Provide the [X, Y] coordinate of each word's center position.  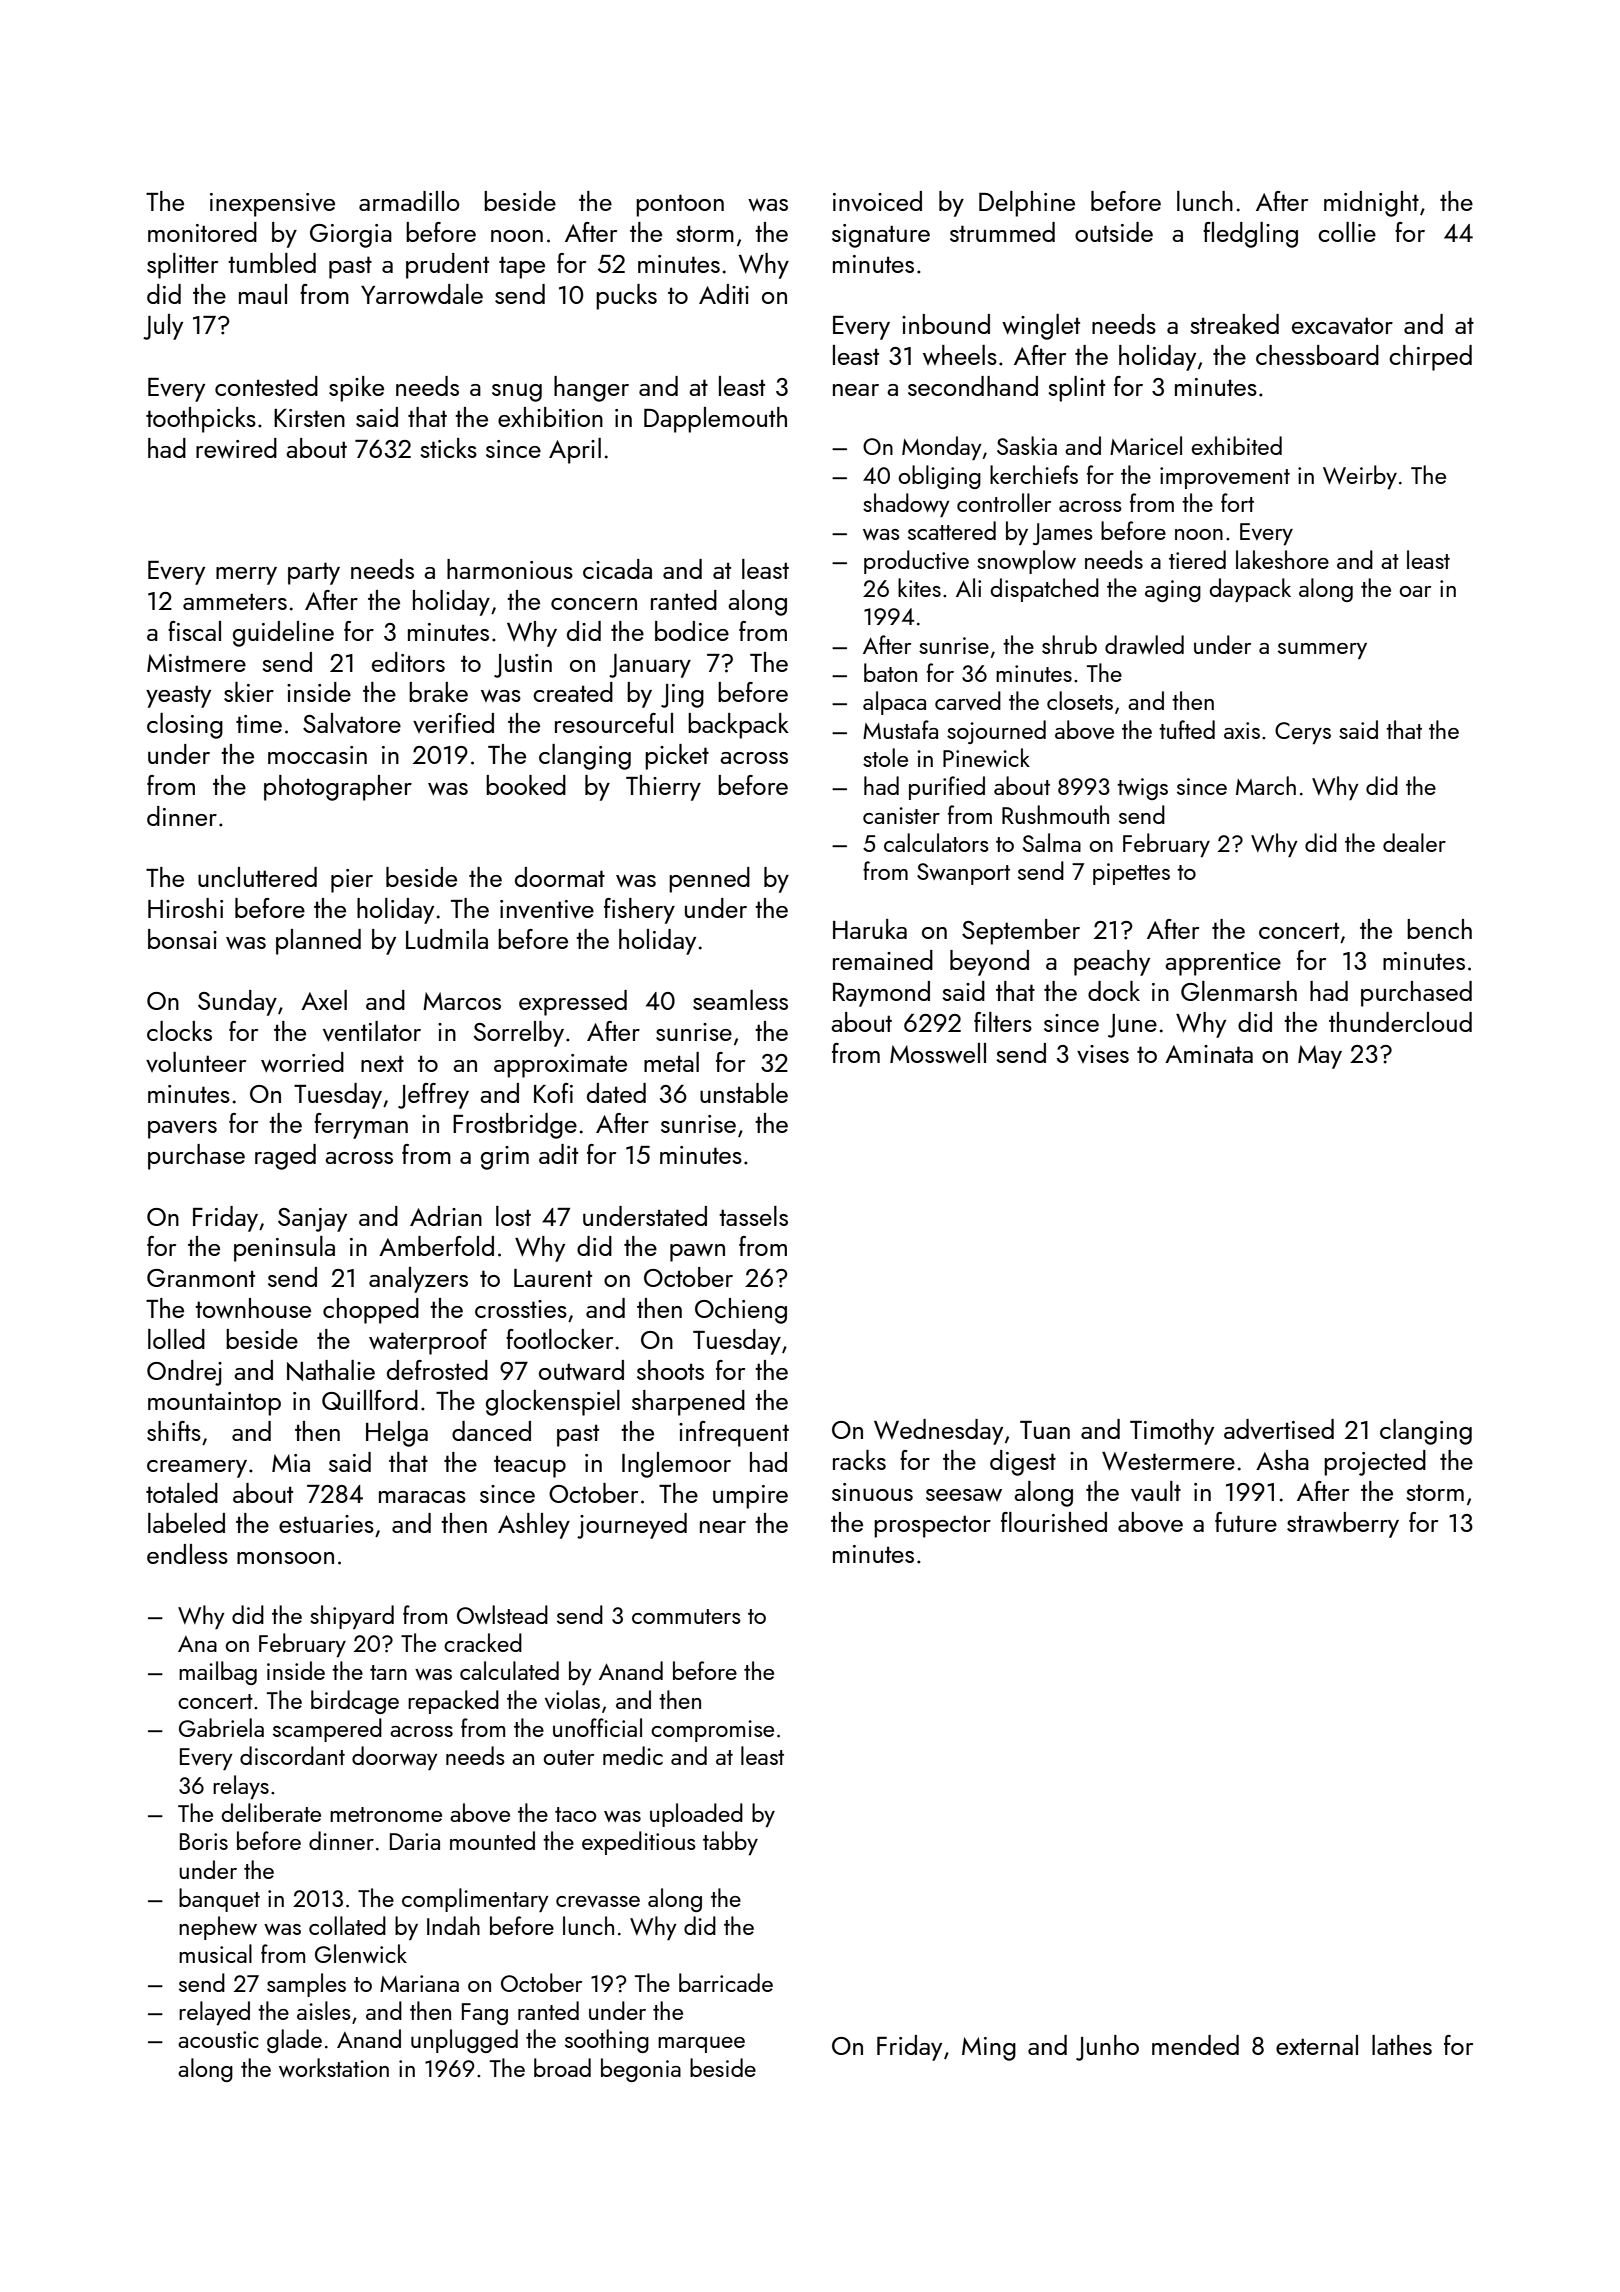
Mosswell [938, 1053]
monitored [202, 232]
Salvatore [352, 723]
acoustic [218, 2039]
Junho [1107, 2048]
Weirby [1360, 477]
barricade [726, 1982]
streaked [1234, 324]
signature [881, 236]
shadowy [906, 505]
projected [1375, 1463]
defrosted [437, 1370]
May [1320, 1057]
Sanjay [312, 1220]
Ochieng [741, 1311]
